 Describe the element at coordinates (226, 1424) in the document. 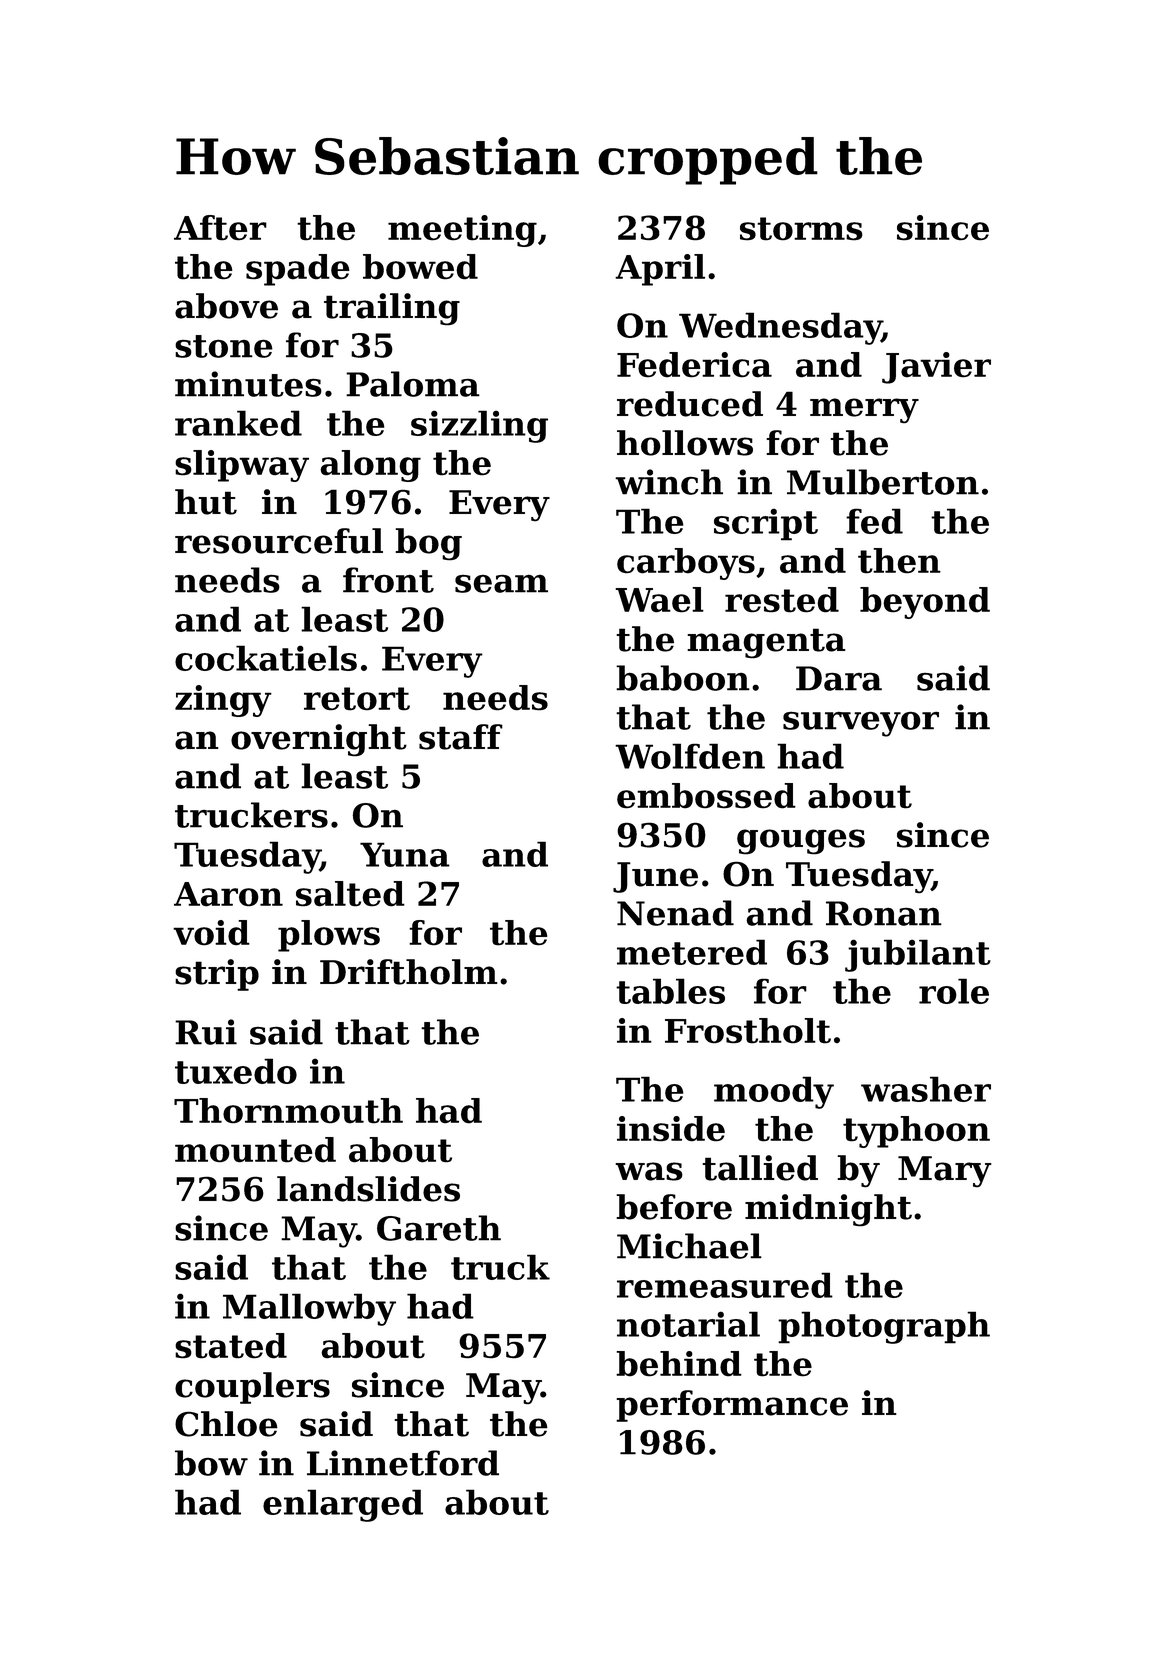

I see `Chloe` at that location.
